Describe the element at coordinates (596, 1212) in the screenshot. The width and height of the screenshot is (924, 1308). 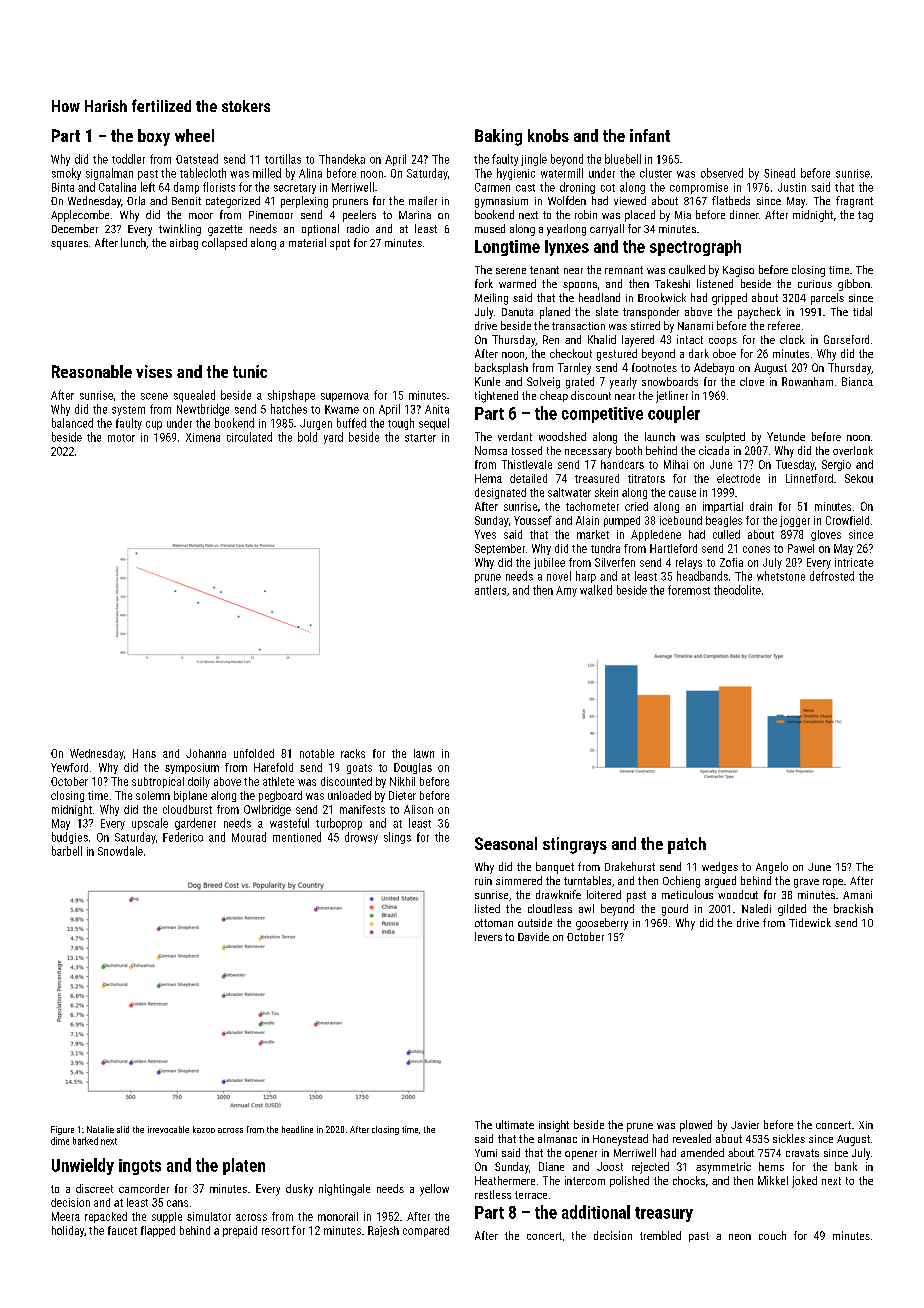
I see `additional` at that location.
